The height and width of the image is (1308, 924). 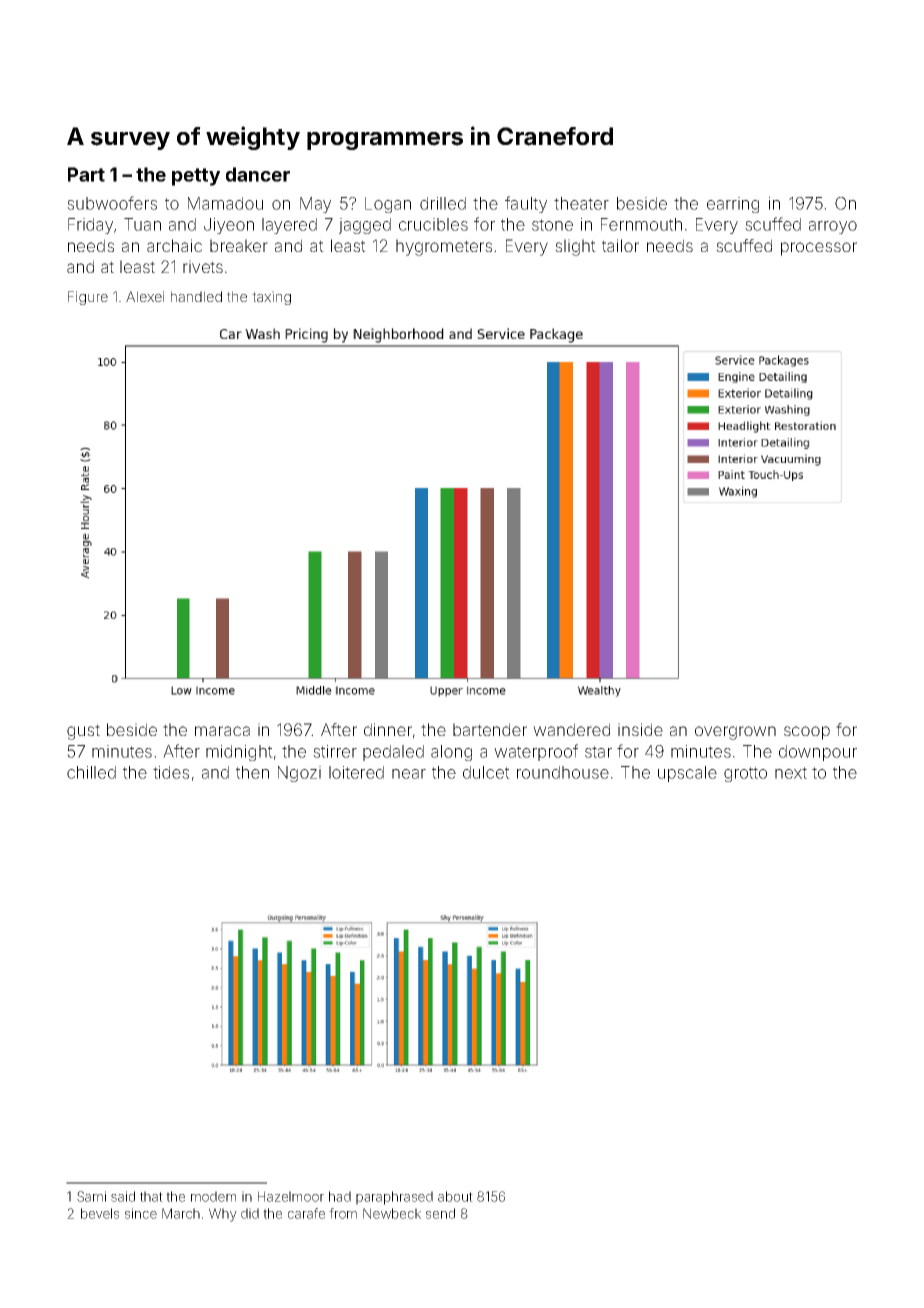 What do you see at coordinates (641, 224) in the image?
I see `Fernmouth` at bounding box center [641, 224].
